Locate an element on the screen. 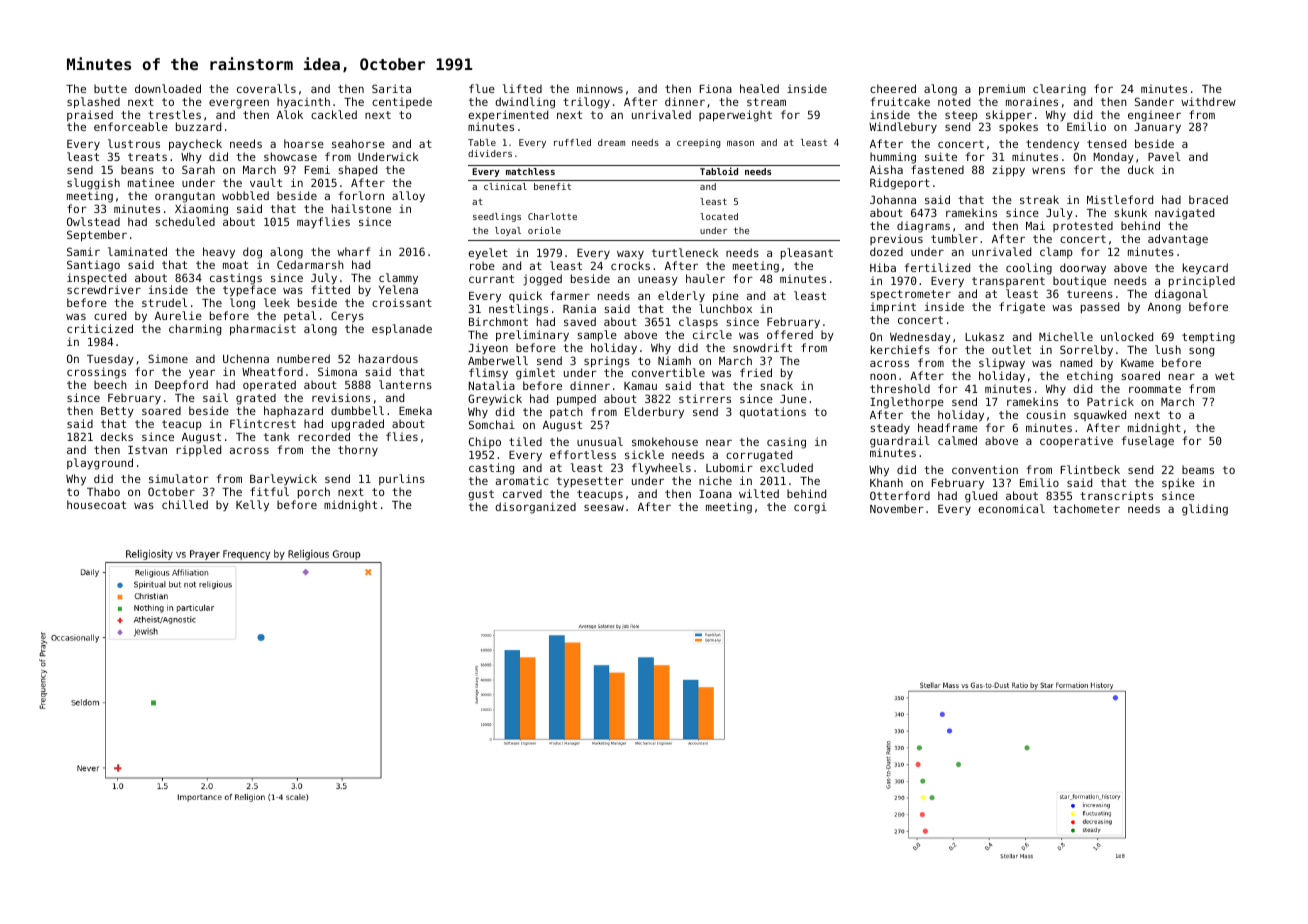 This screenshot has height=924, width=1308. thorny is located at coordinates (358, 451).
